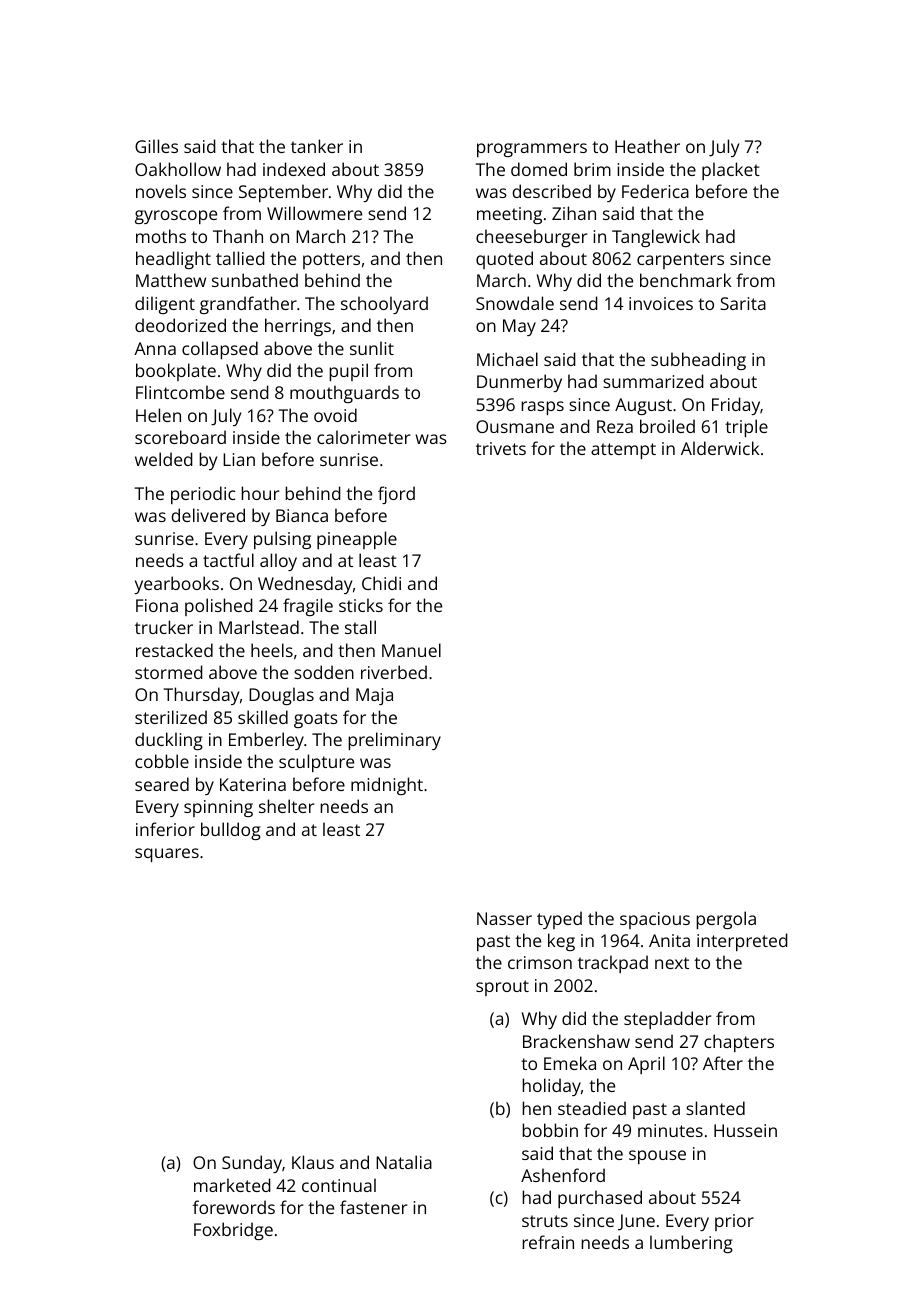  I want to click on slanted, so click(715, 1108).
